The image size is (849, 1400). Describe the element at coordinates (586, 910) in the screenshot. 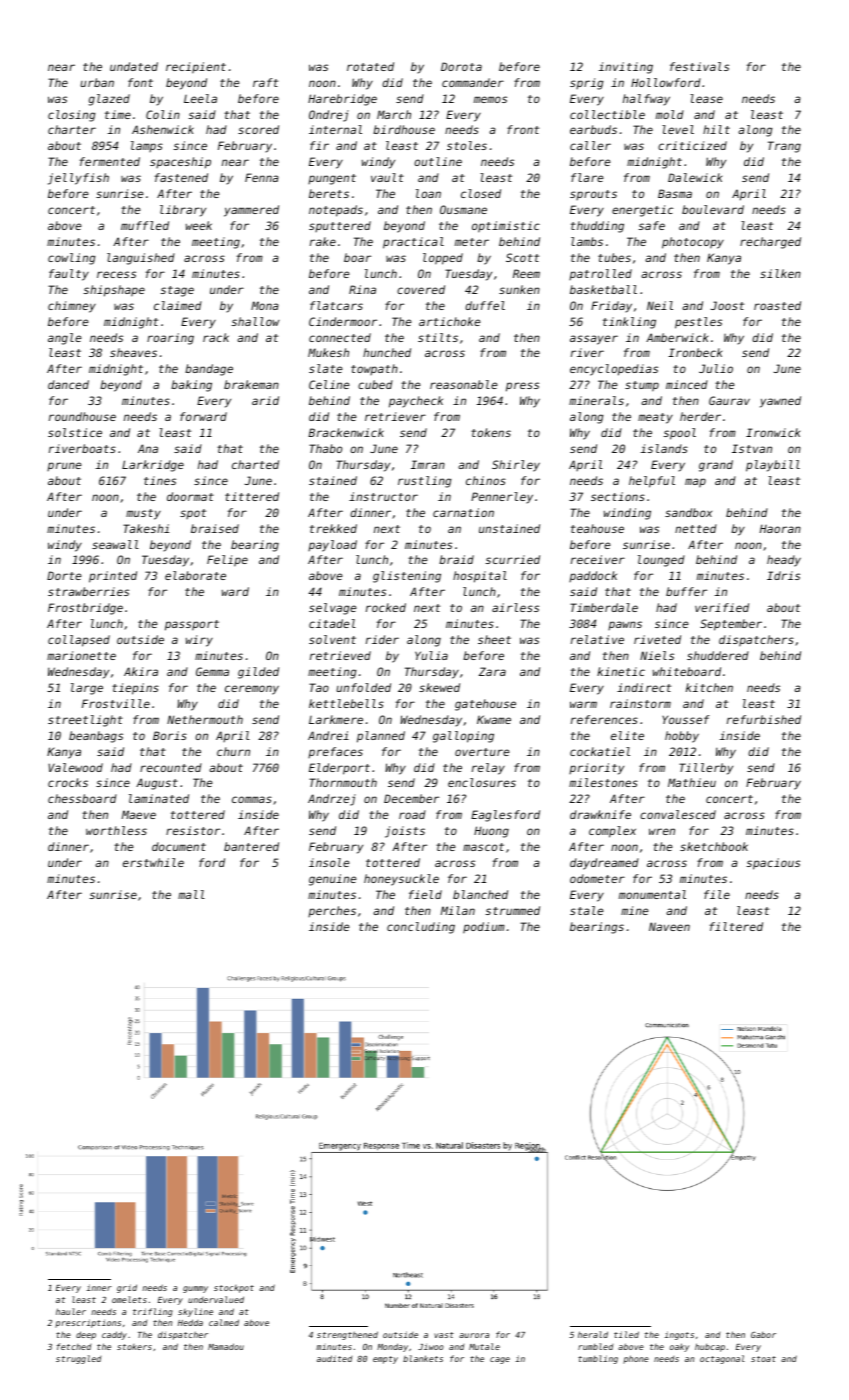

I see `stale` at that location.
